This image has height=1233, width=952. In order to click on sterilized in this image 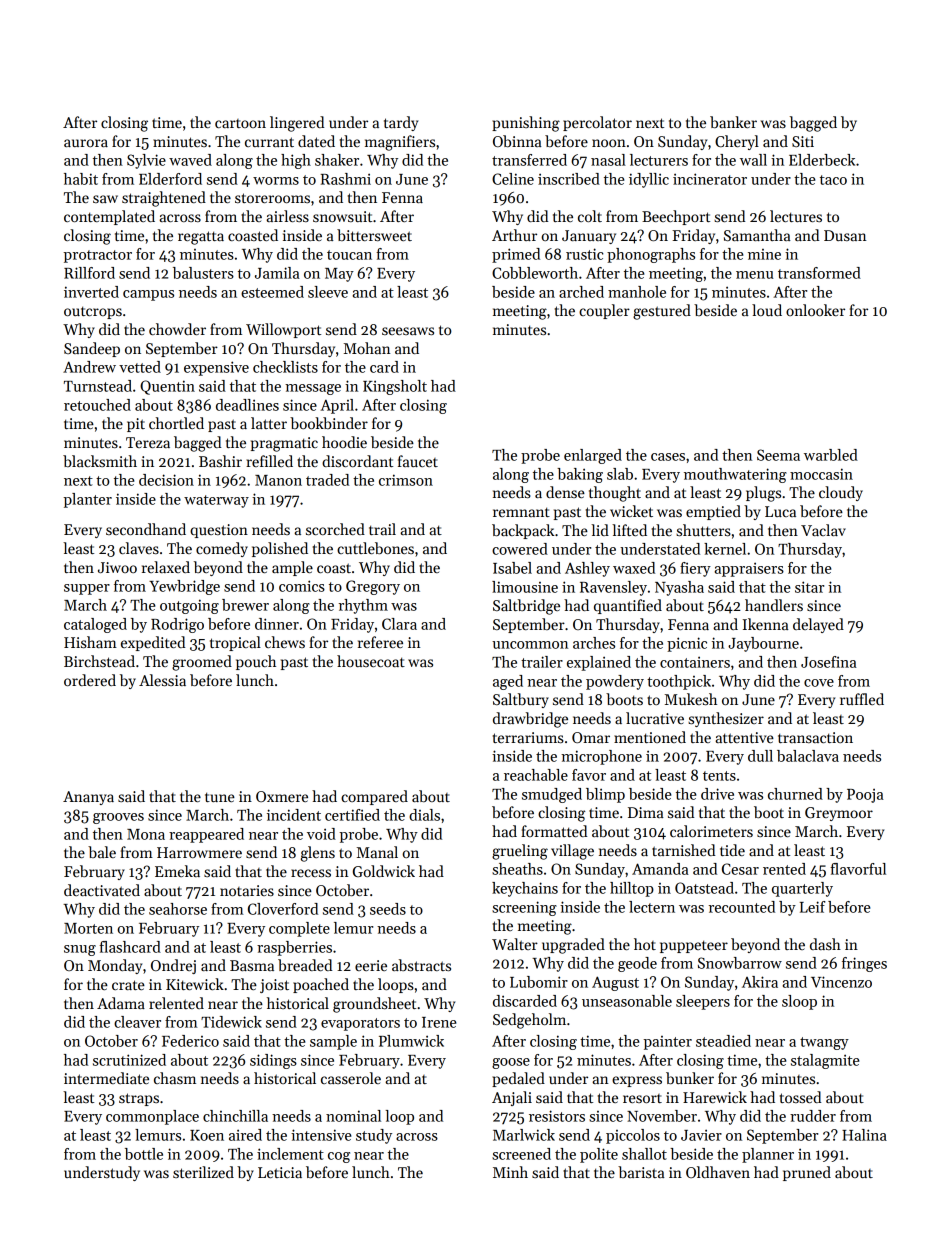, I will do `click(203, 1172)`.
